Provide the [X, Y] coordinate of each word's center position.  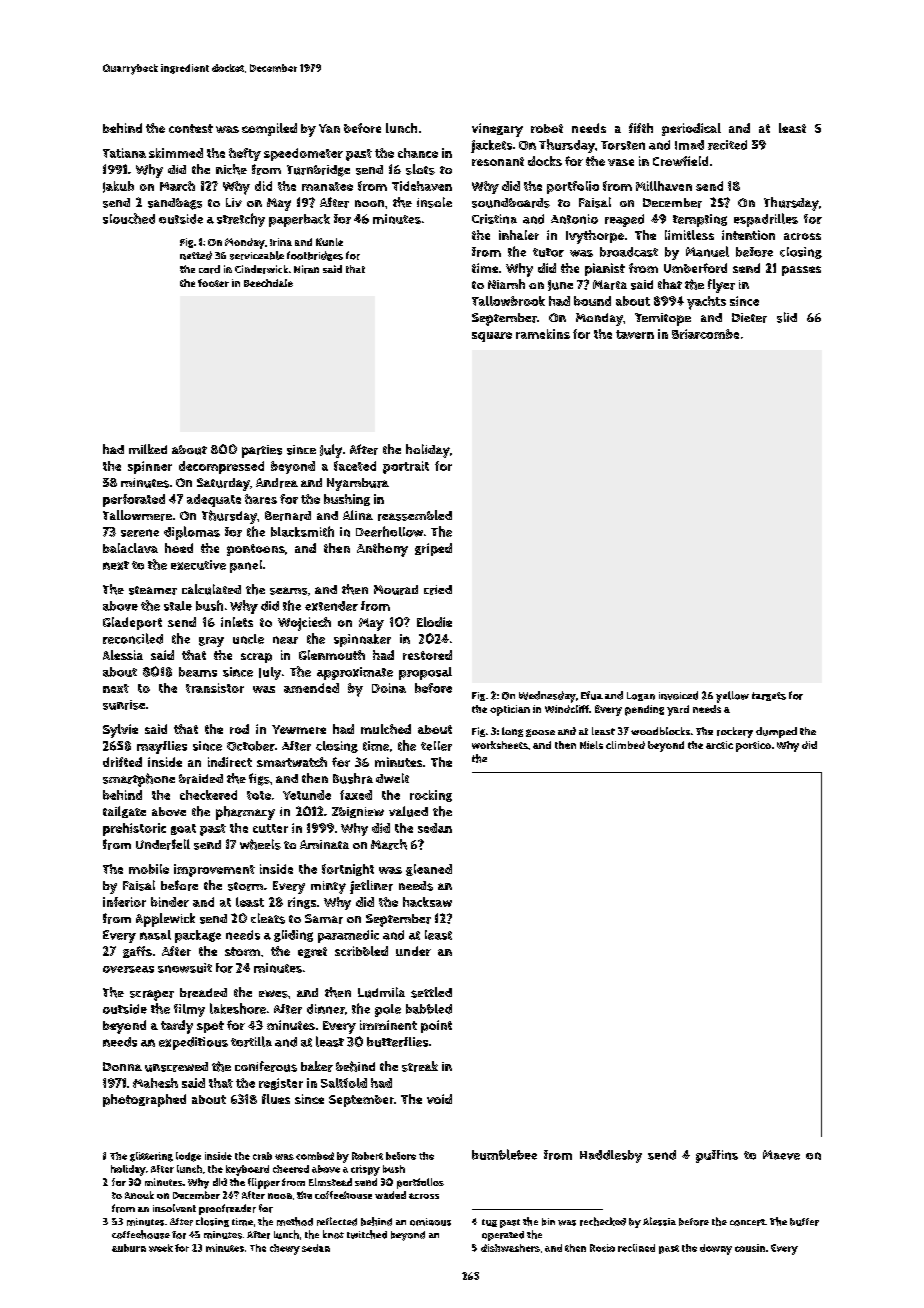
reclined [636, 1248]
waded [390, 1195]
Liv [234, 202]
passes [801, 271]
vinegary [497, 130]
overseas [128, 969]
